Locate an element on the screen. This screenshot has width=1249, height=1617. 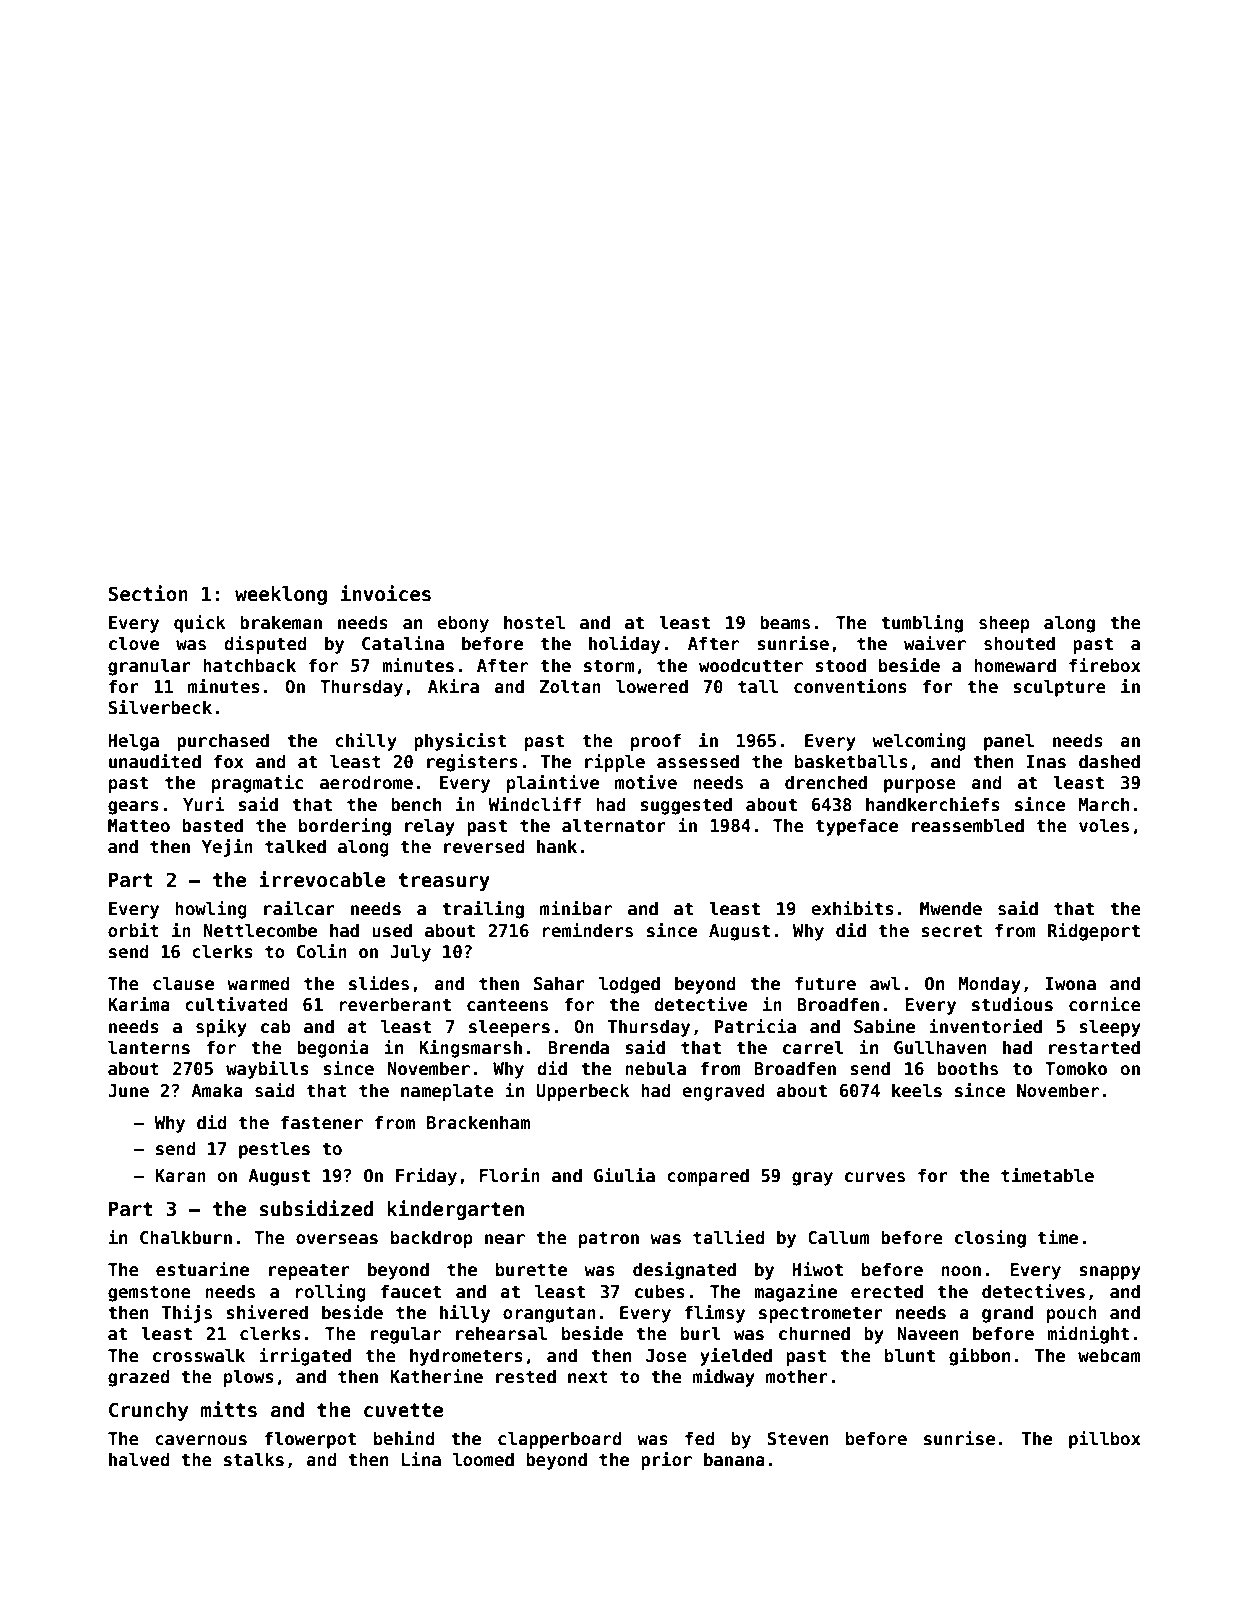
tumbling is located at coordinates (922, 624).
